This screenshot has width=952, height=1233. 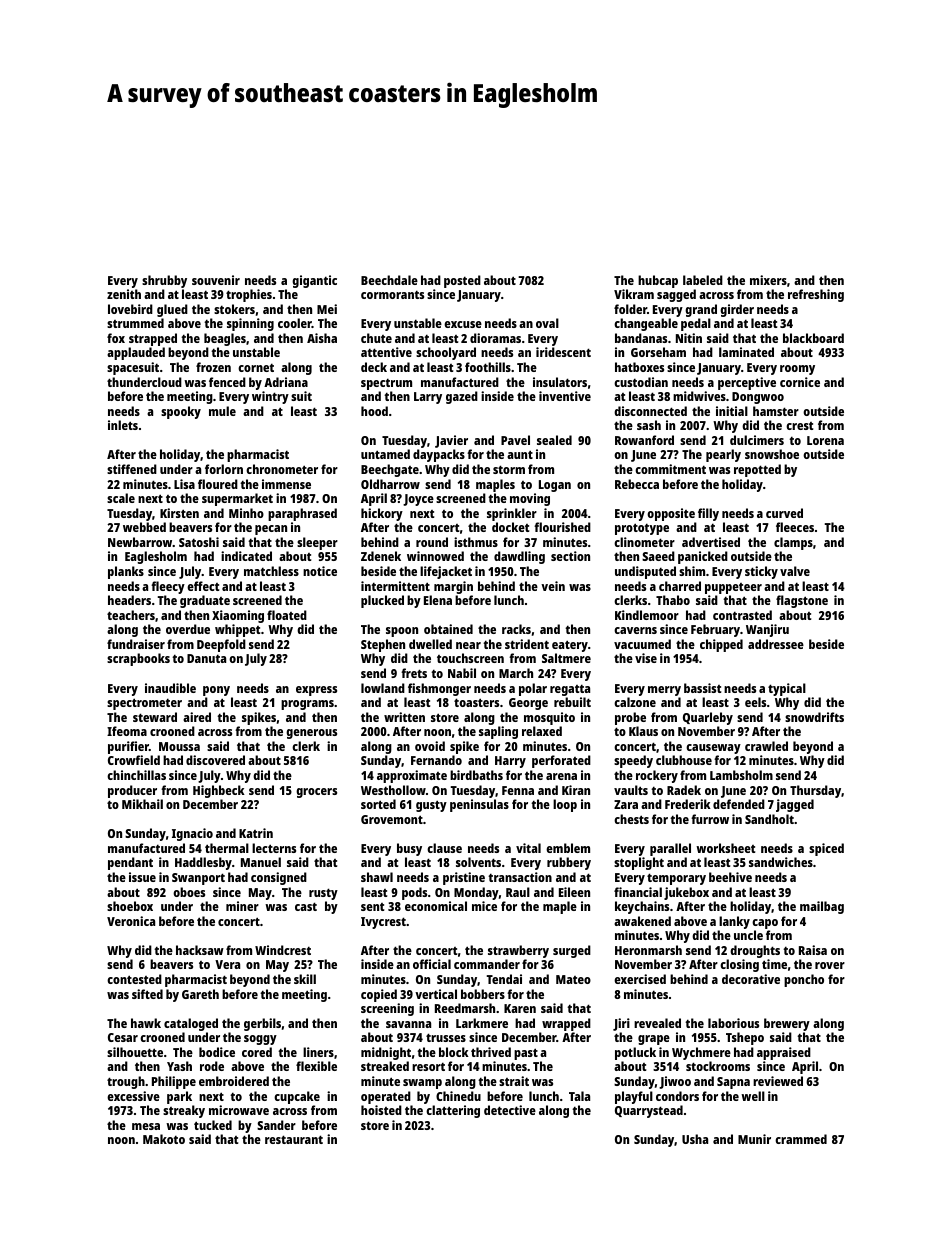 What do you see at coordinates (639, 863) in the screenshot?
I see `stoplight` at bounding box center [639, 863].
